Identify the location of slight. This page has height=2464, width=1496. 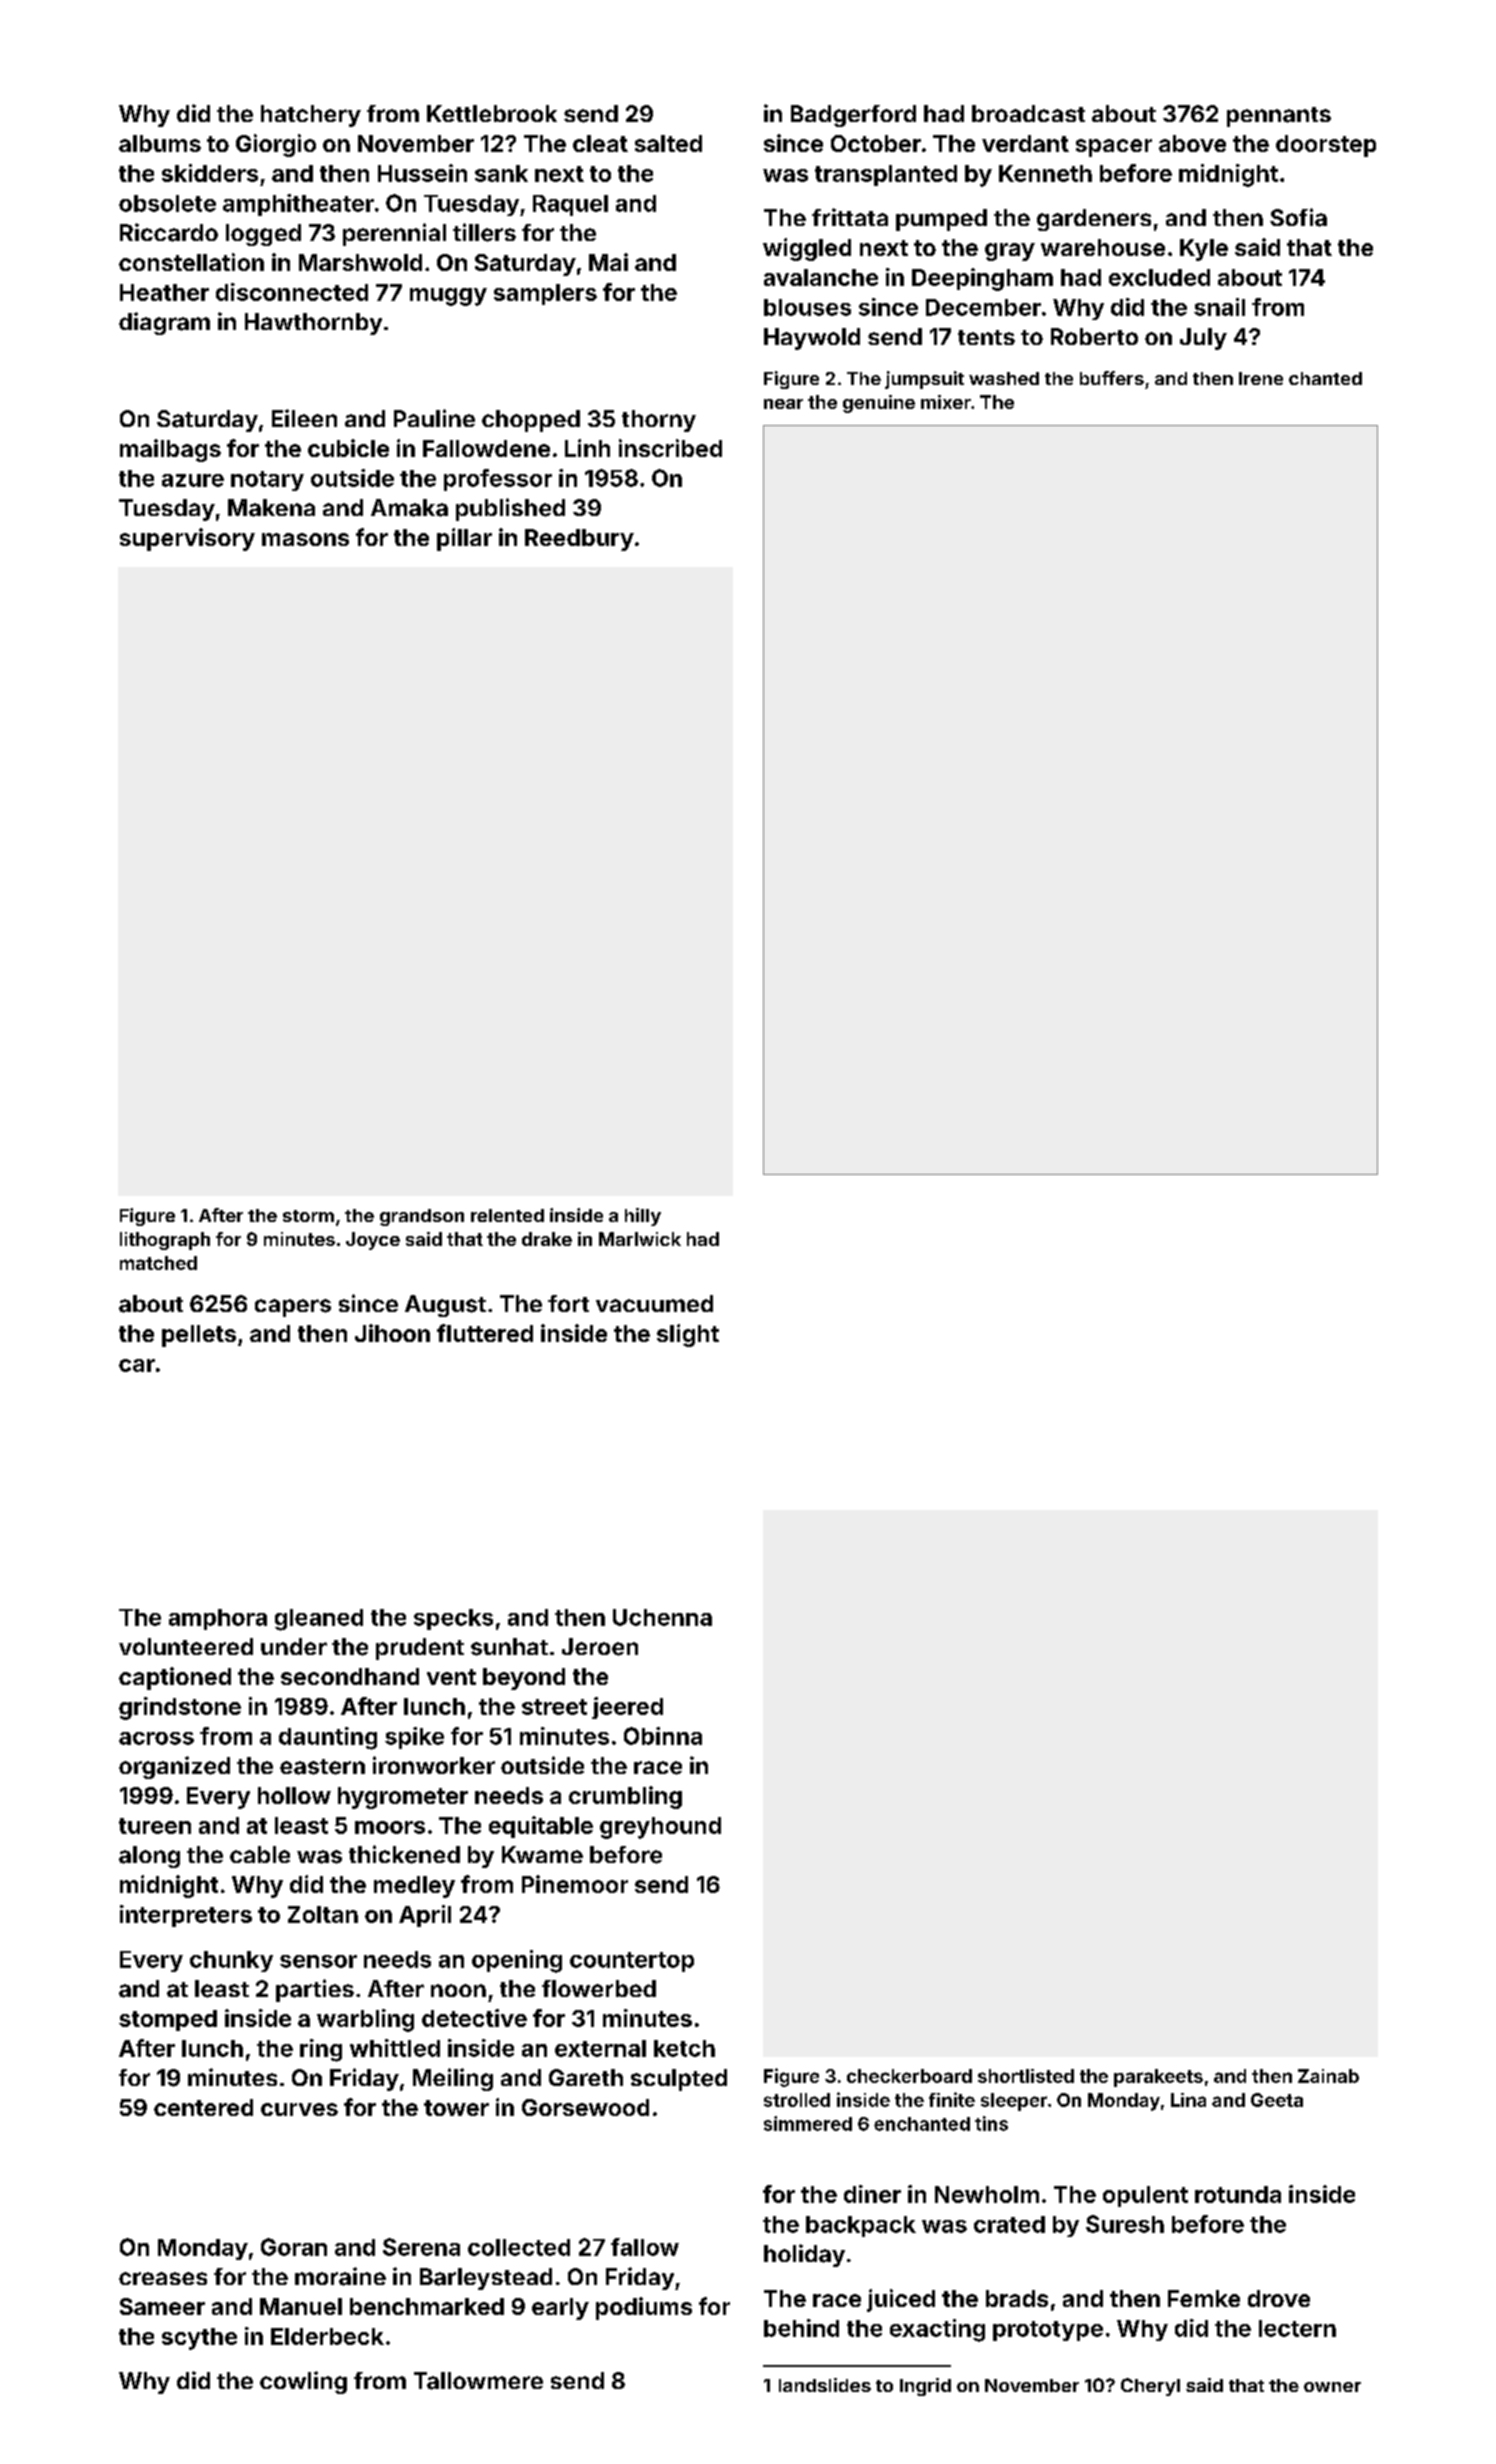
(688, 1335).
